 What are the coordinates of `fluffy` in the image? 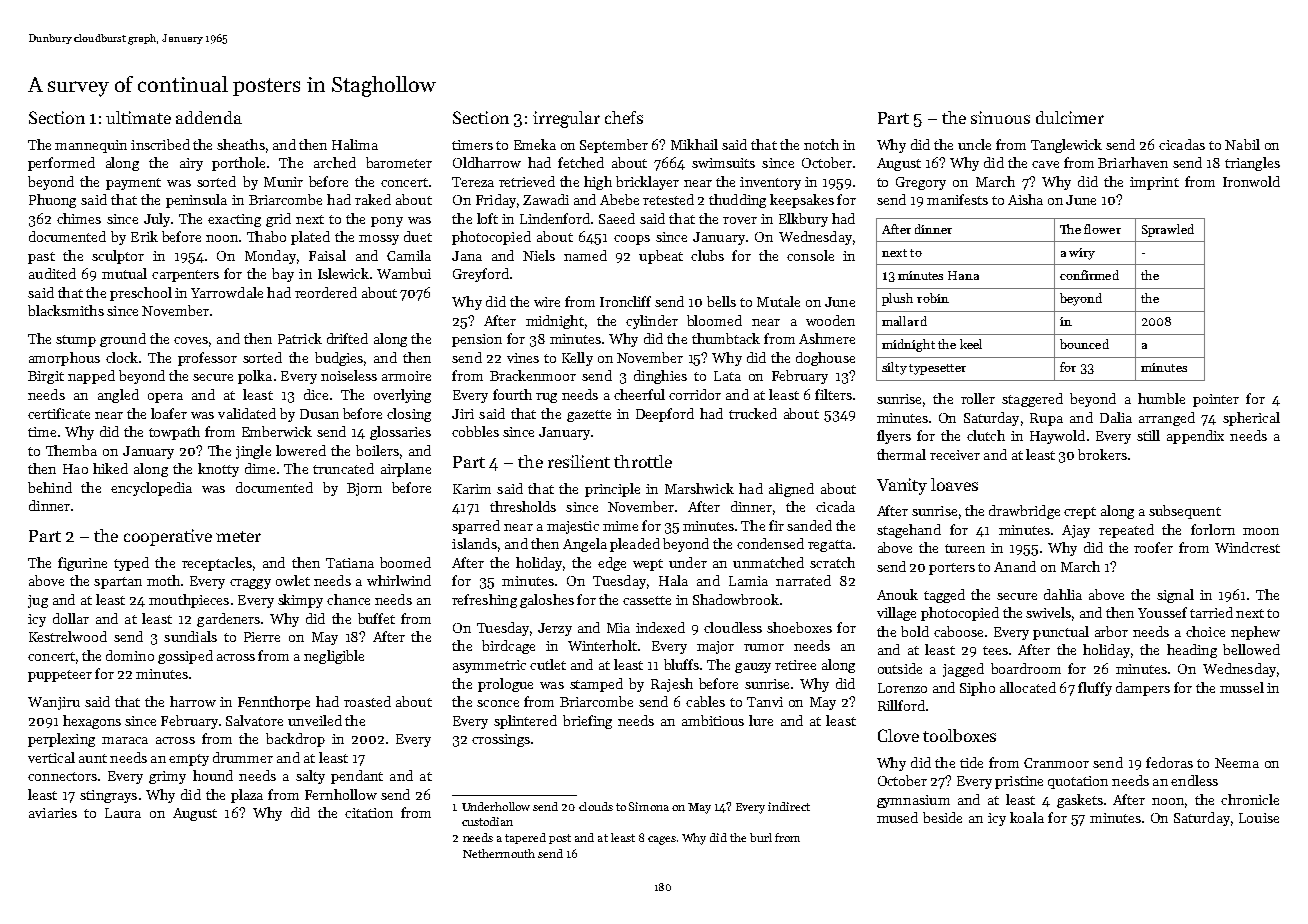 It's located at (1095, 689).
